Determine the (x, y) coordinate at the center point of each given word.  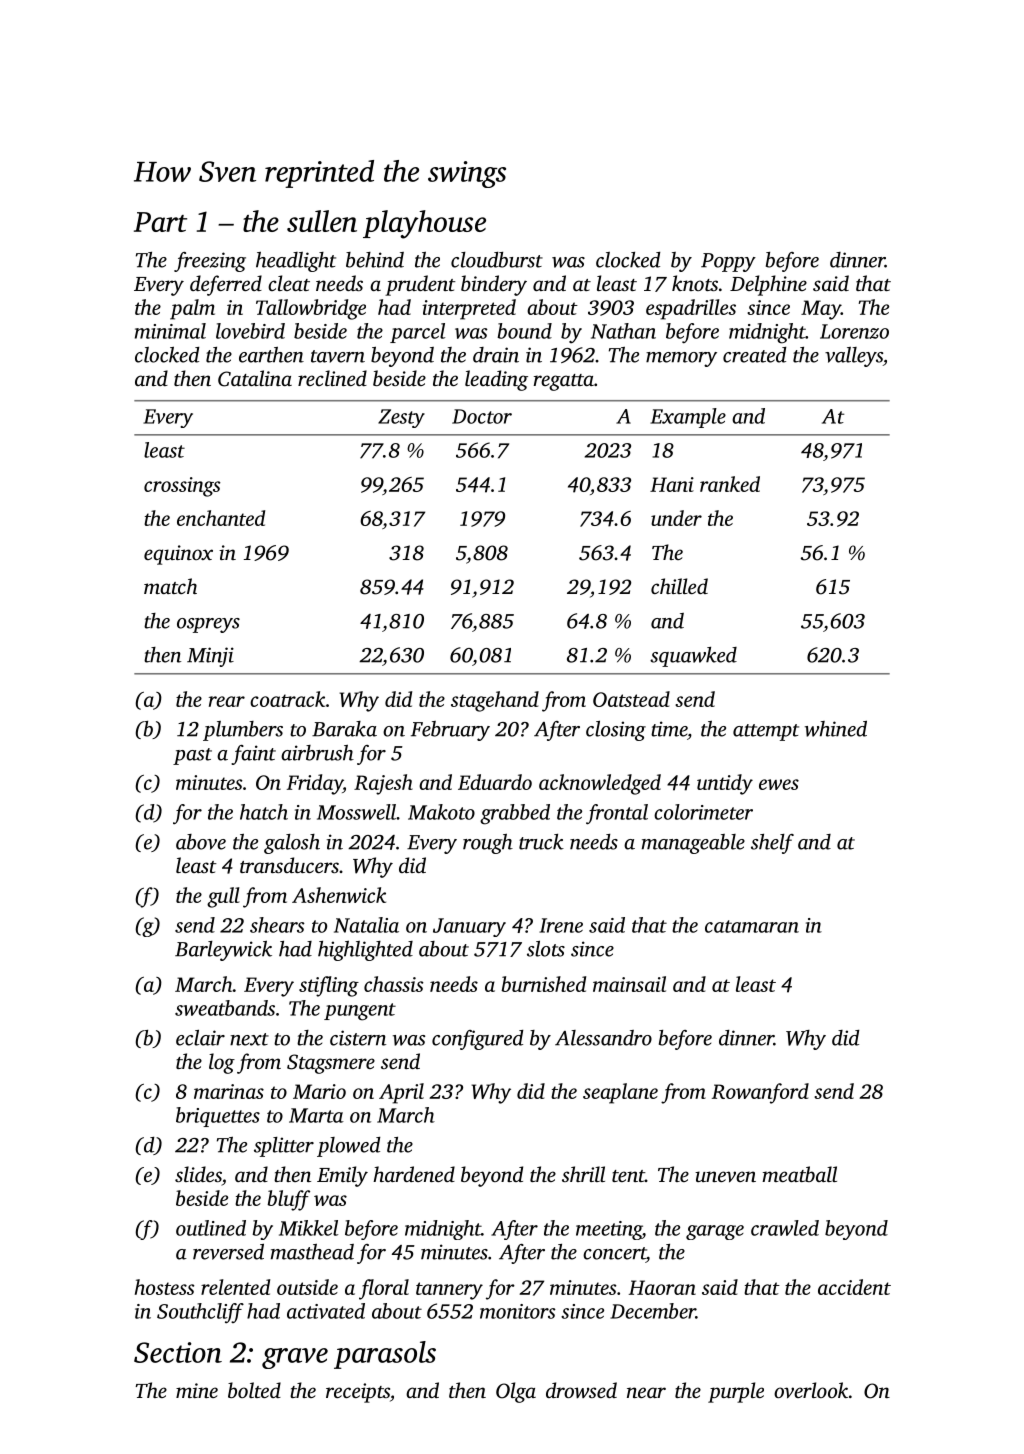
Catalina (255, 378)
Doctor (482, 416)
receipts (358, 1393)
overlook (811, 1390)
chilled (679, 586)
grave (295, 1358)
